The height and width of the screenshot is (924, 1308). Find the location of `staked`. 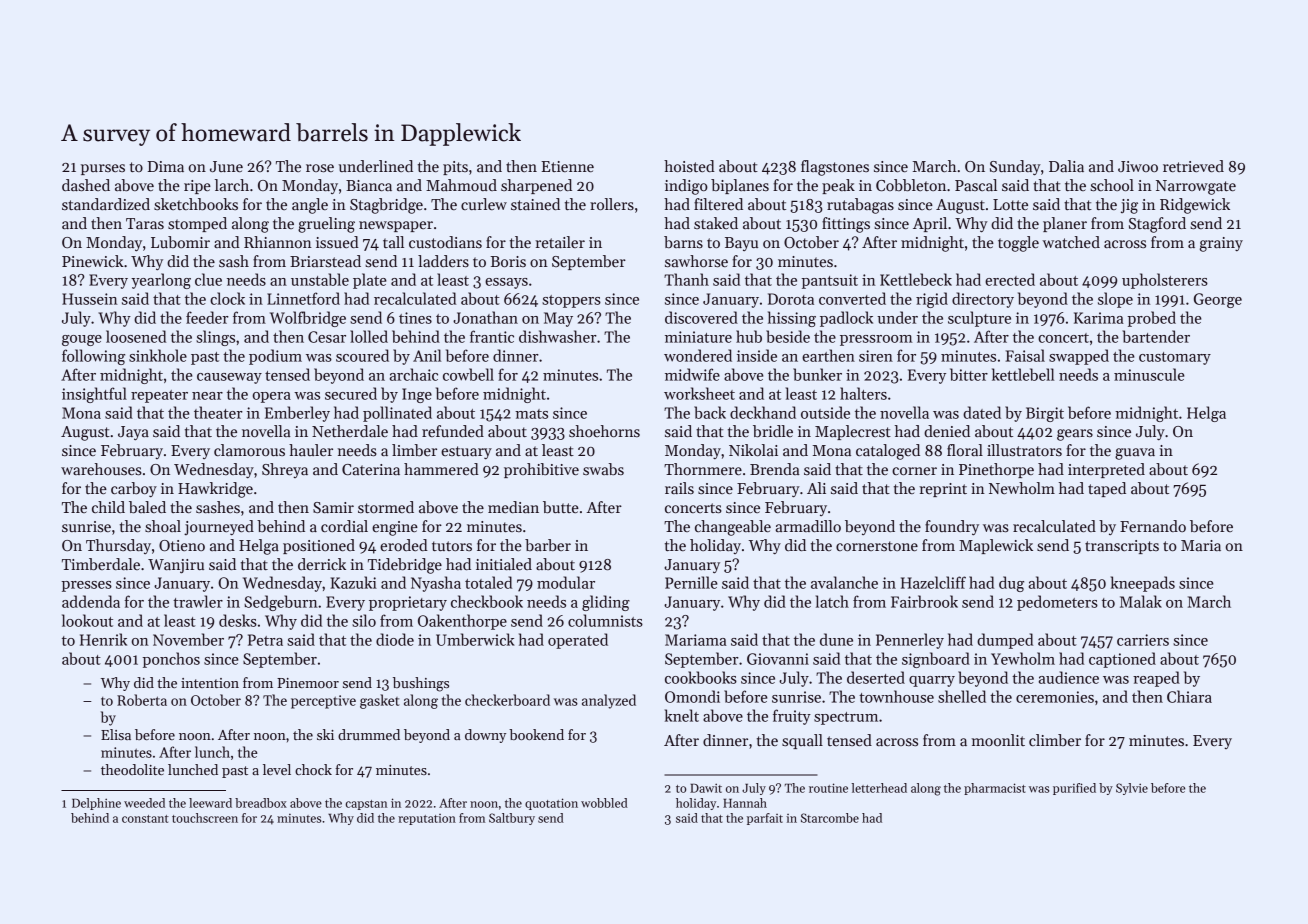

staked is located at coordinates (716, 223).
